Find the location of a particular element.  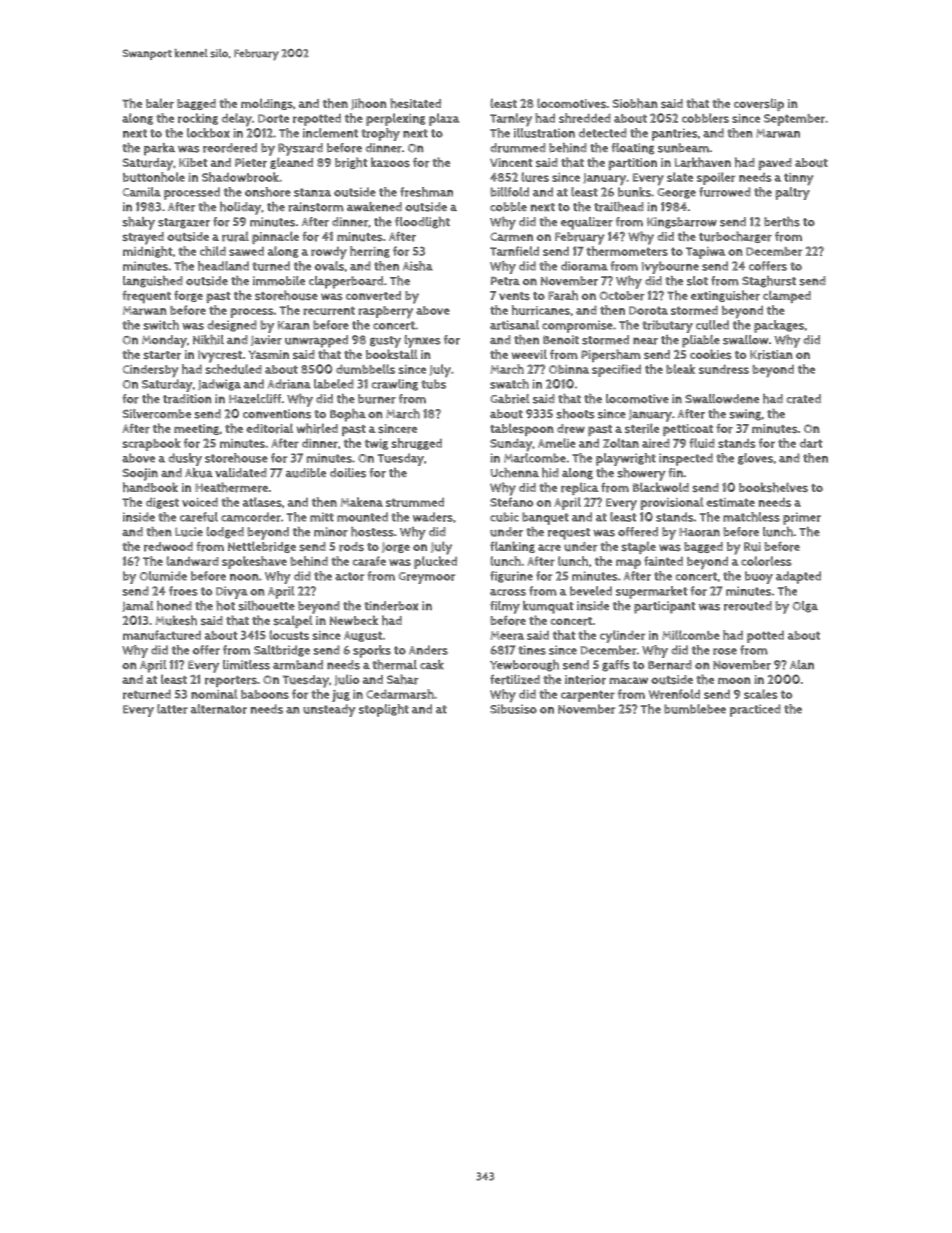

honed is located at coordinates (174, 606).
